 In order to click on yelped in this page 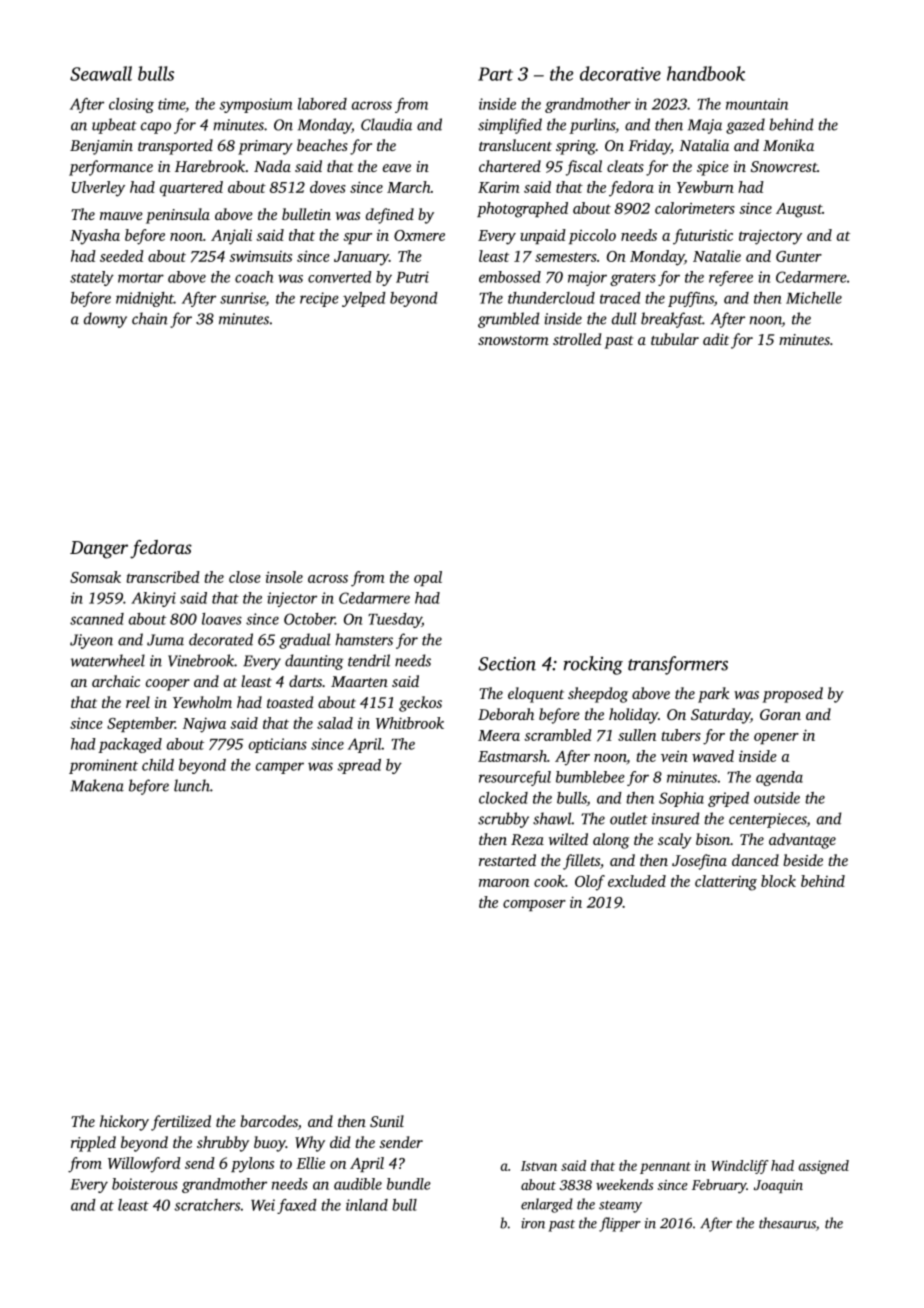, I will do `click(364, 299)`.
